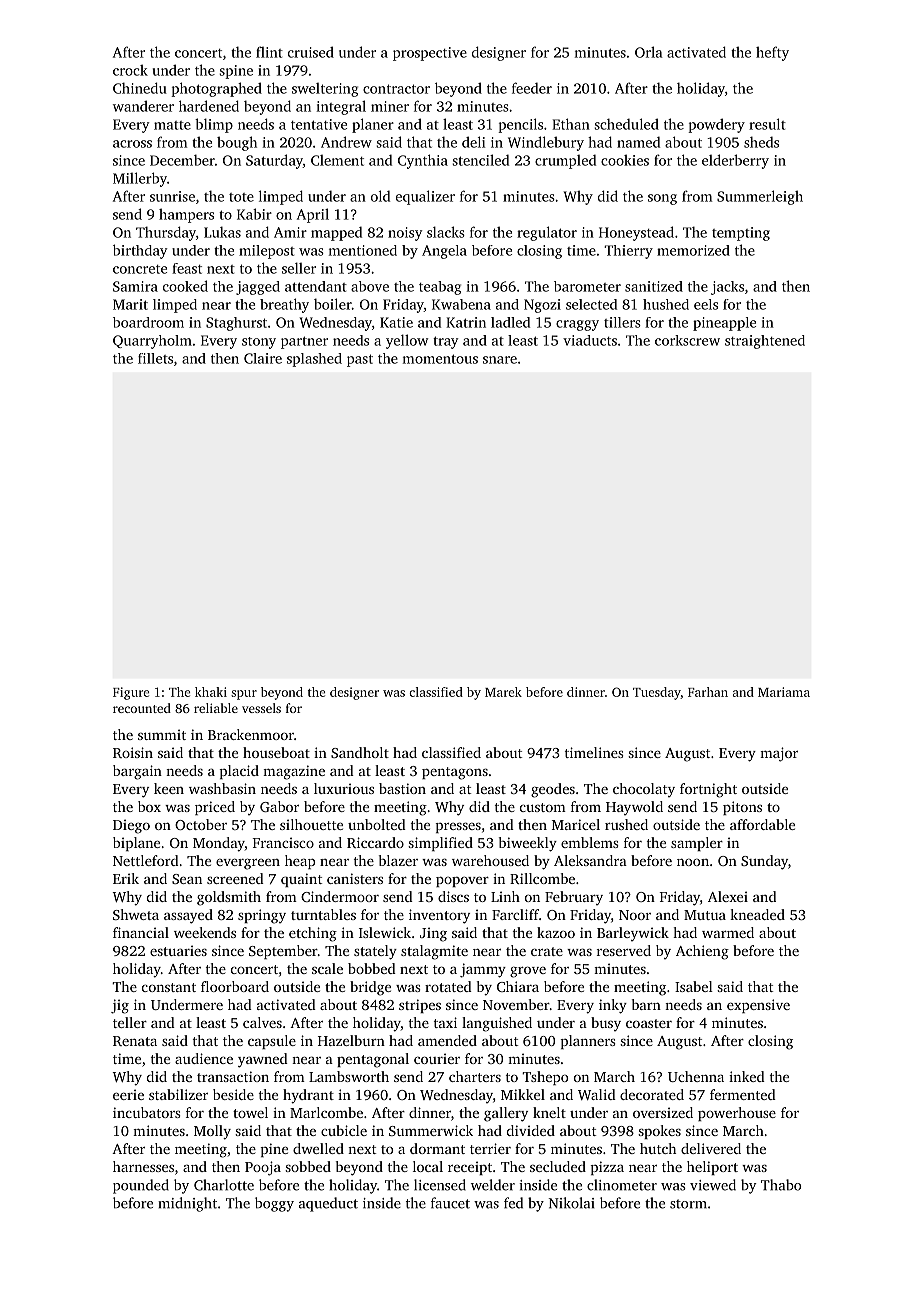  What do you see at coordinates (765, 342) in the screenshot?
I see `straightened` at bounding box center [765, 342].
